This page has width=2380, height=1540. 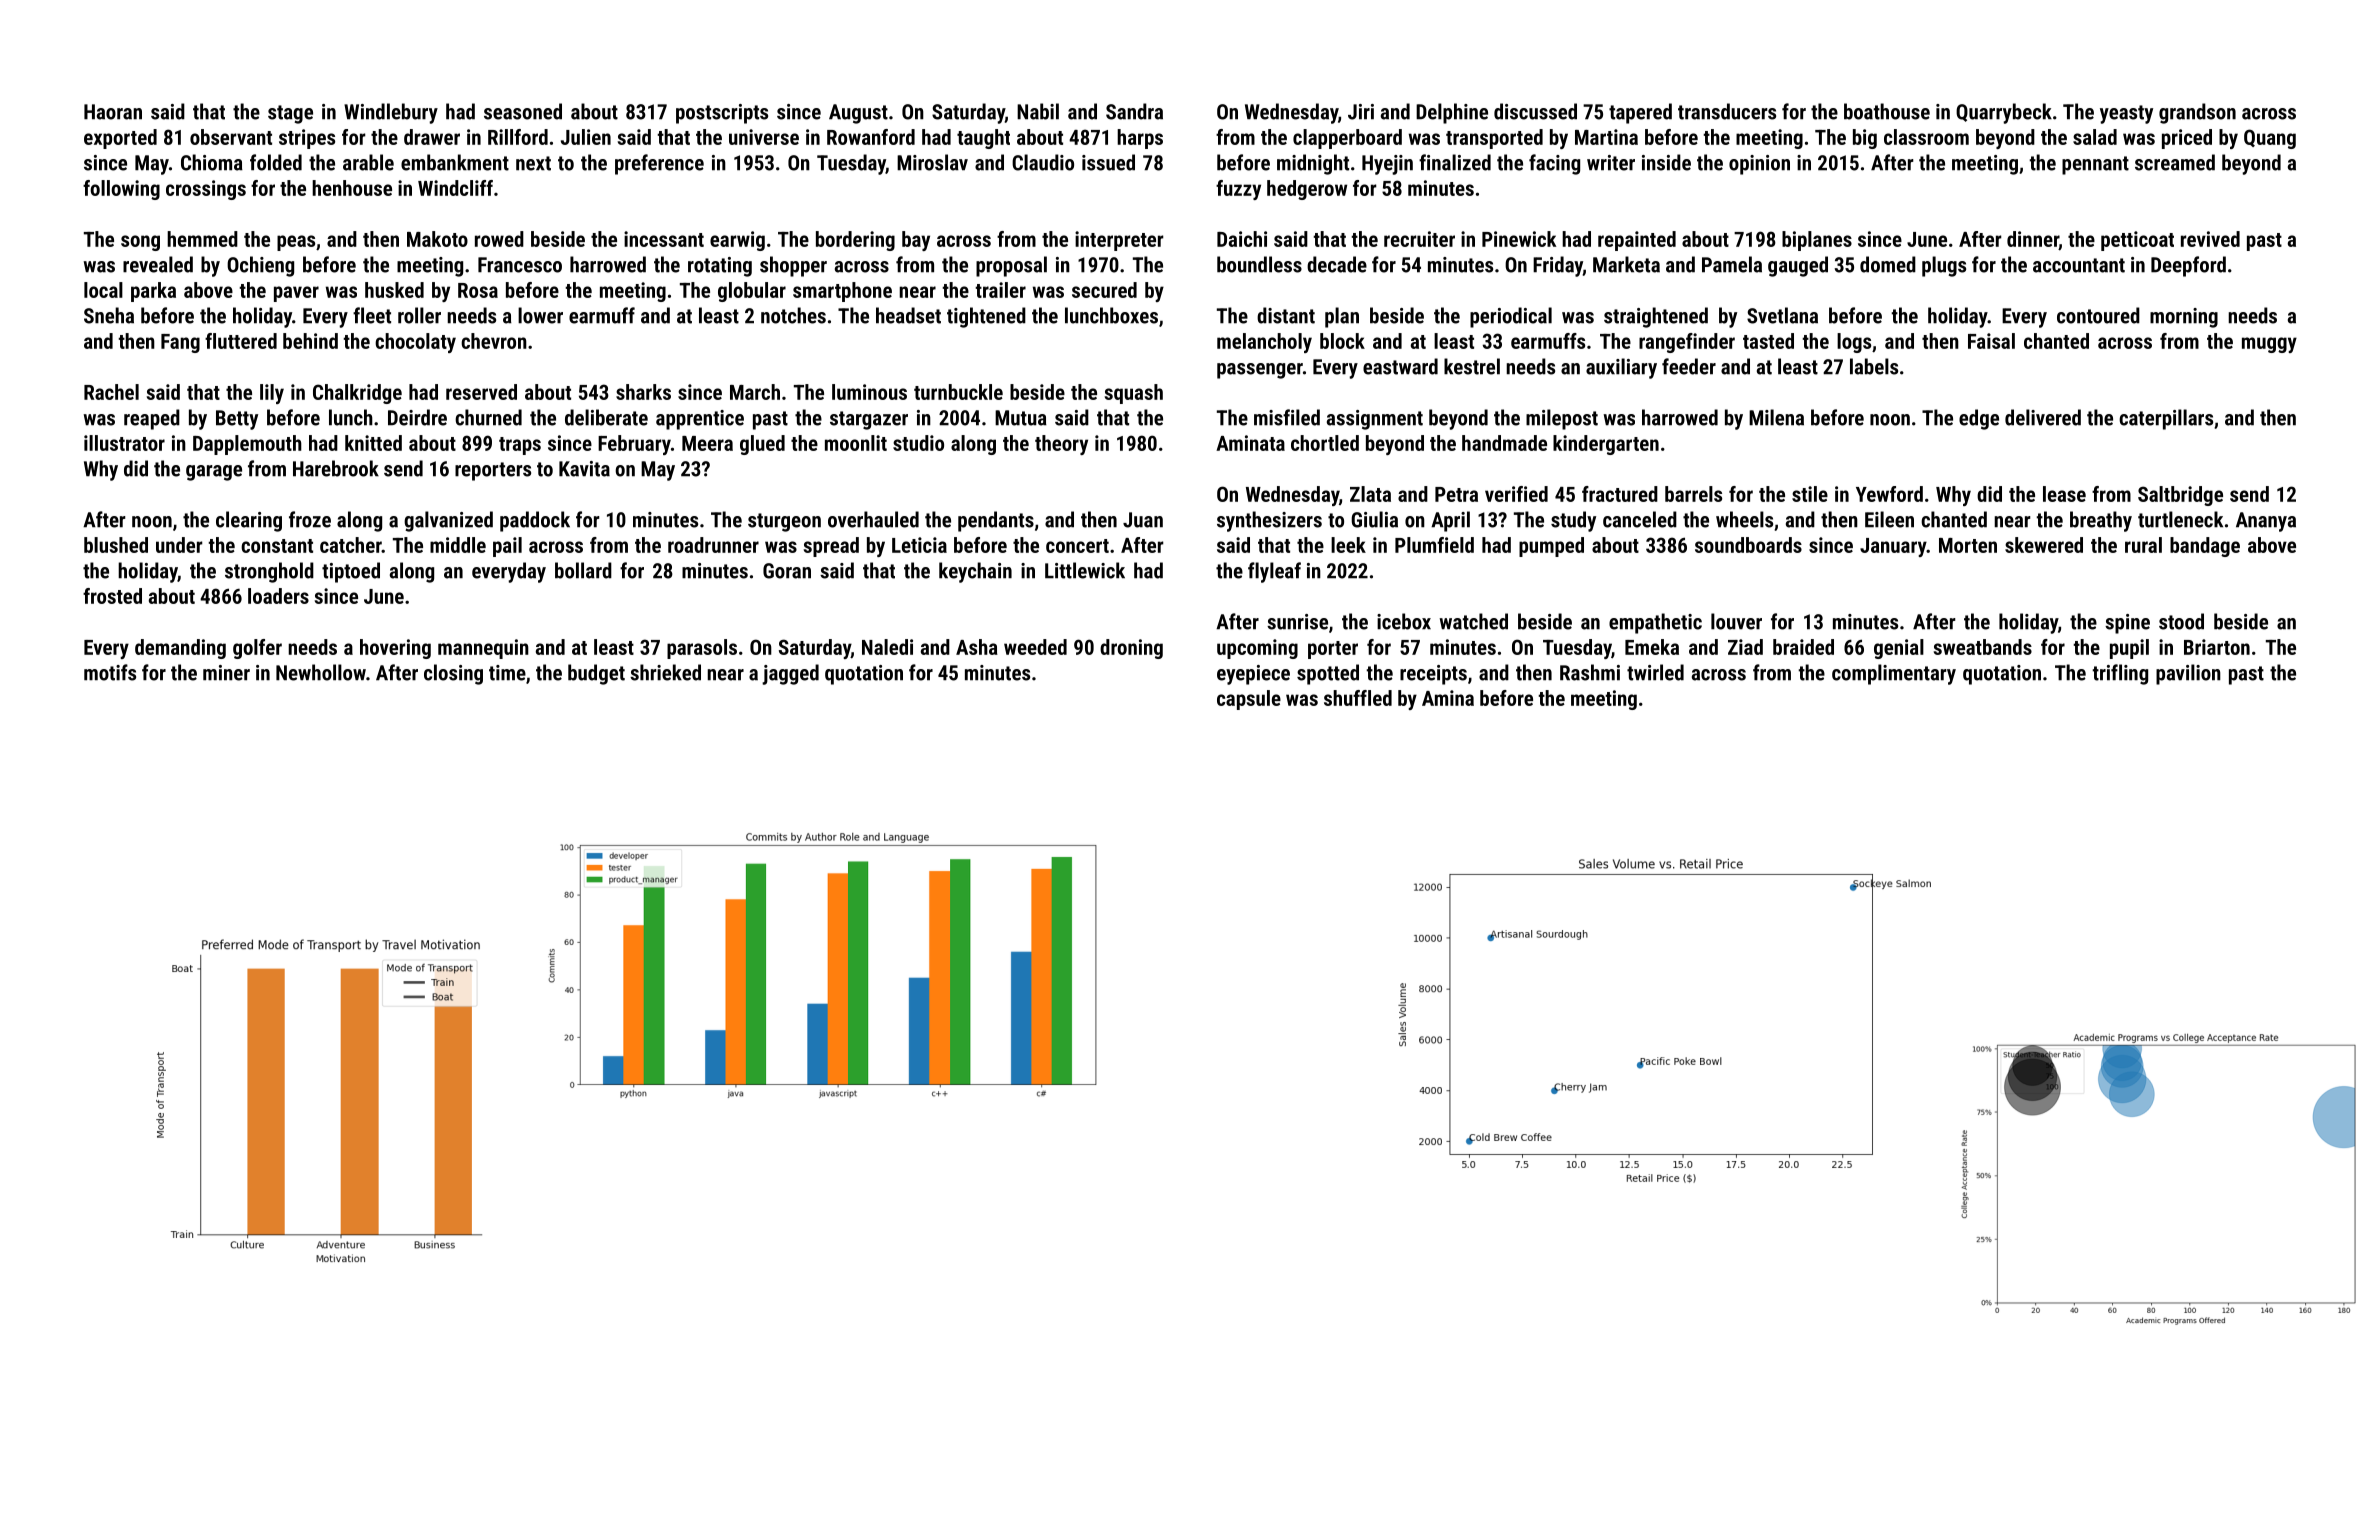 I want to click on facing, so click(x=1554, y=164).
